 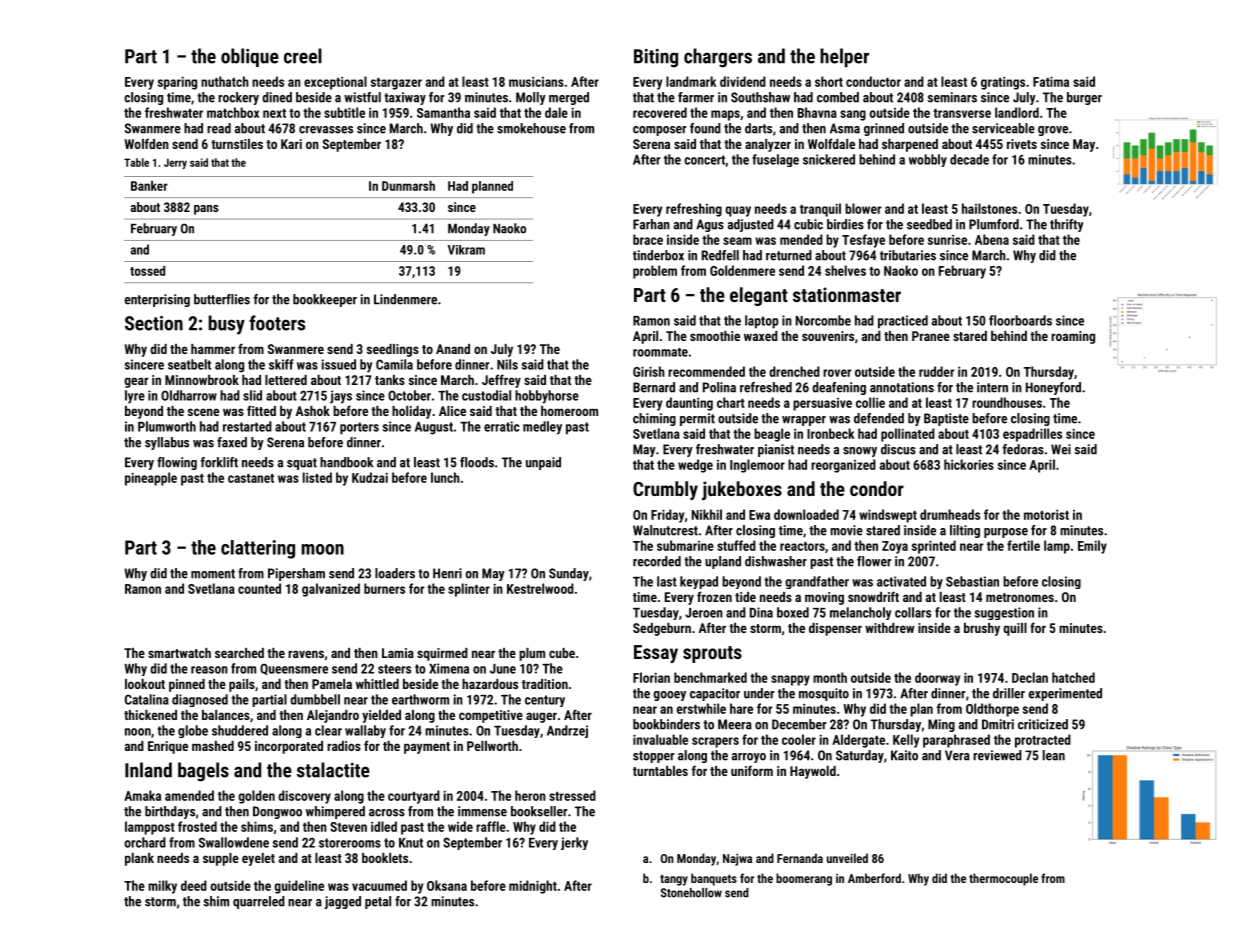 I want to click on Biting, so click(x=656, y=58).
